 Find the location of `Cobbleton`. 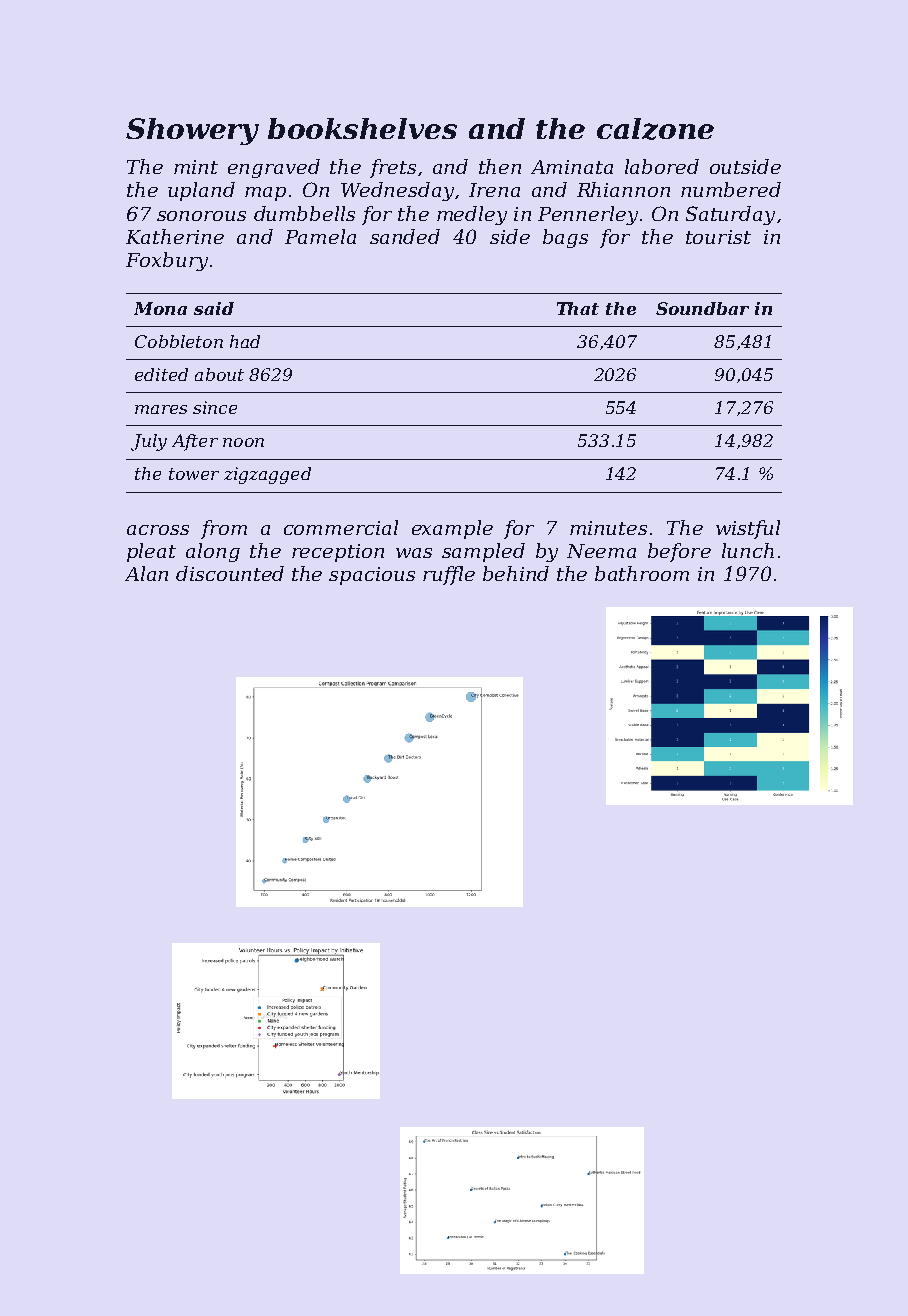

Cobbleton is located at coordinates (179, 341).
